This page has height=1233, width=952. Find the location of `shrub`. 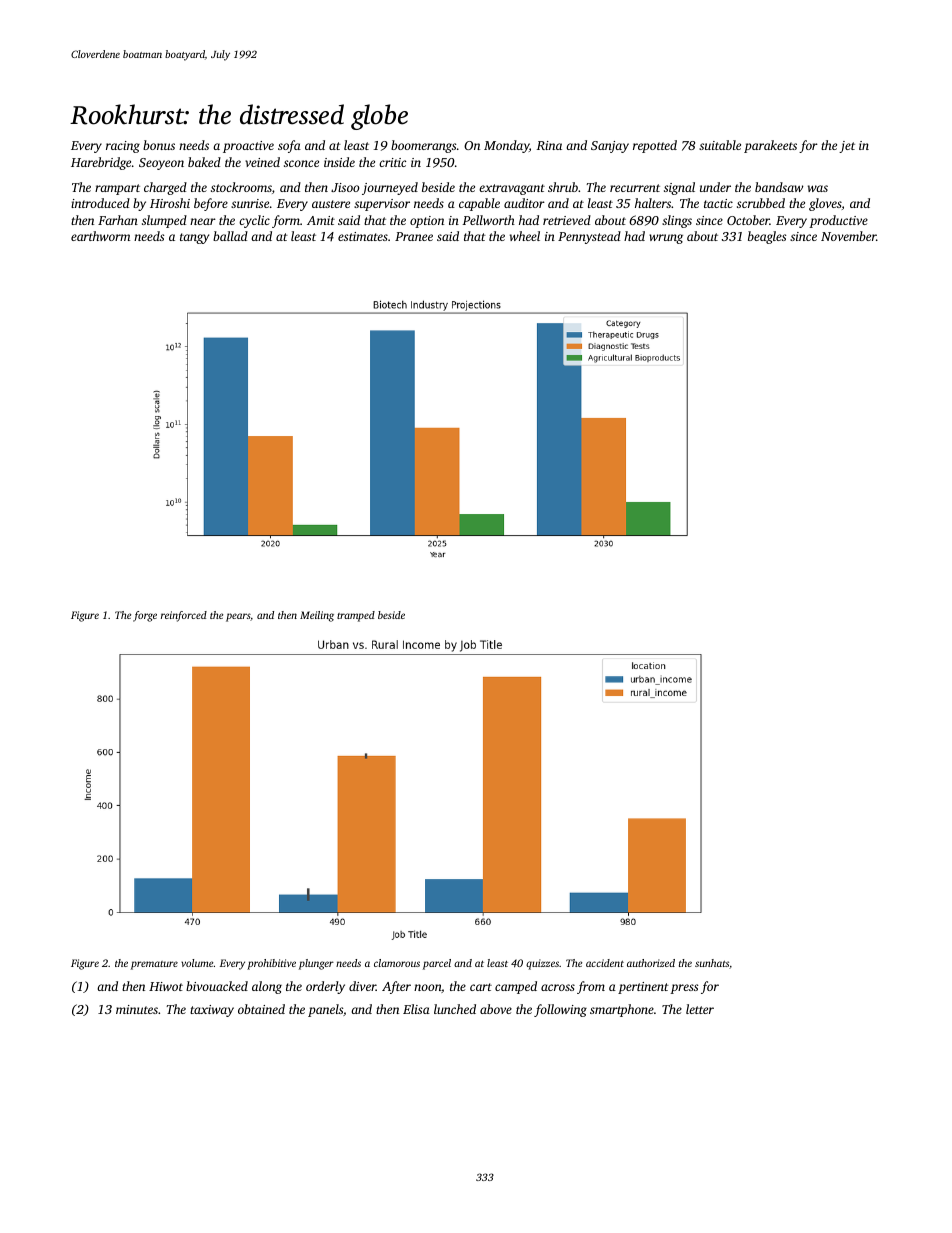

shrub is located at coordinates (563, 187).
